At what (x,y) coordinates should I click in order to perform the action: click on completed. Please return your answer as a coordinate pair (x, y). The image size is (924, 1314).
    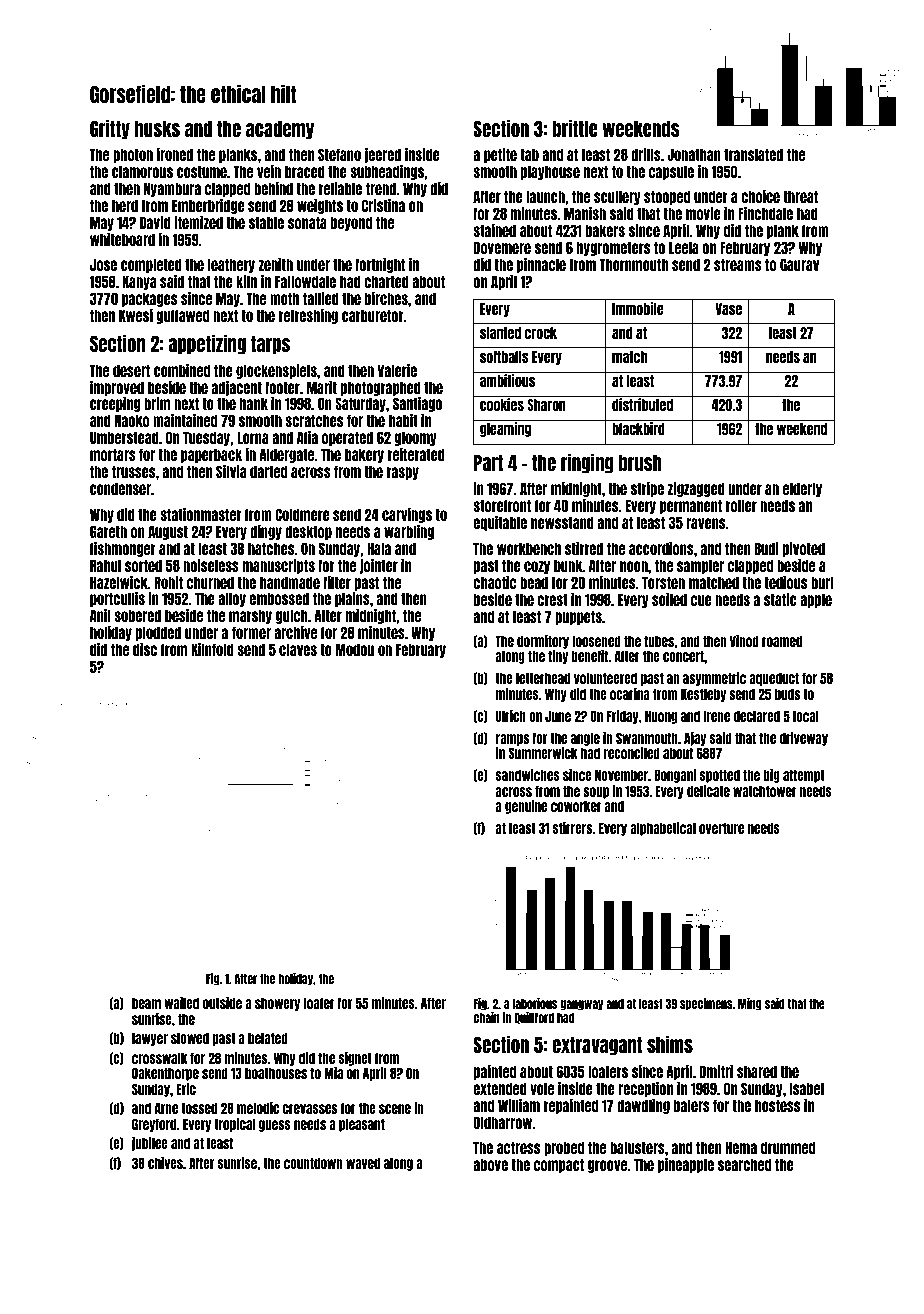
    Looking at the image, I should click on (151, 266).
